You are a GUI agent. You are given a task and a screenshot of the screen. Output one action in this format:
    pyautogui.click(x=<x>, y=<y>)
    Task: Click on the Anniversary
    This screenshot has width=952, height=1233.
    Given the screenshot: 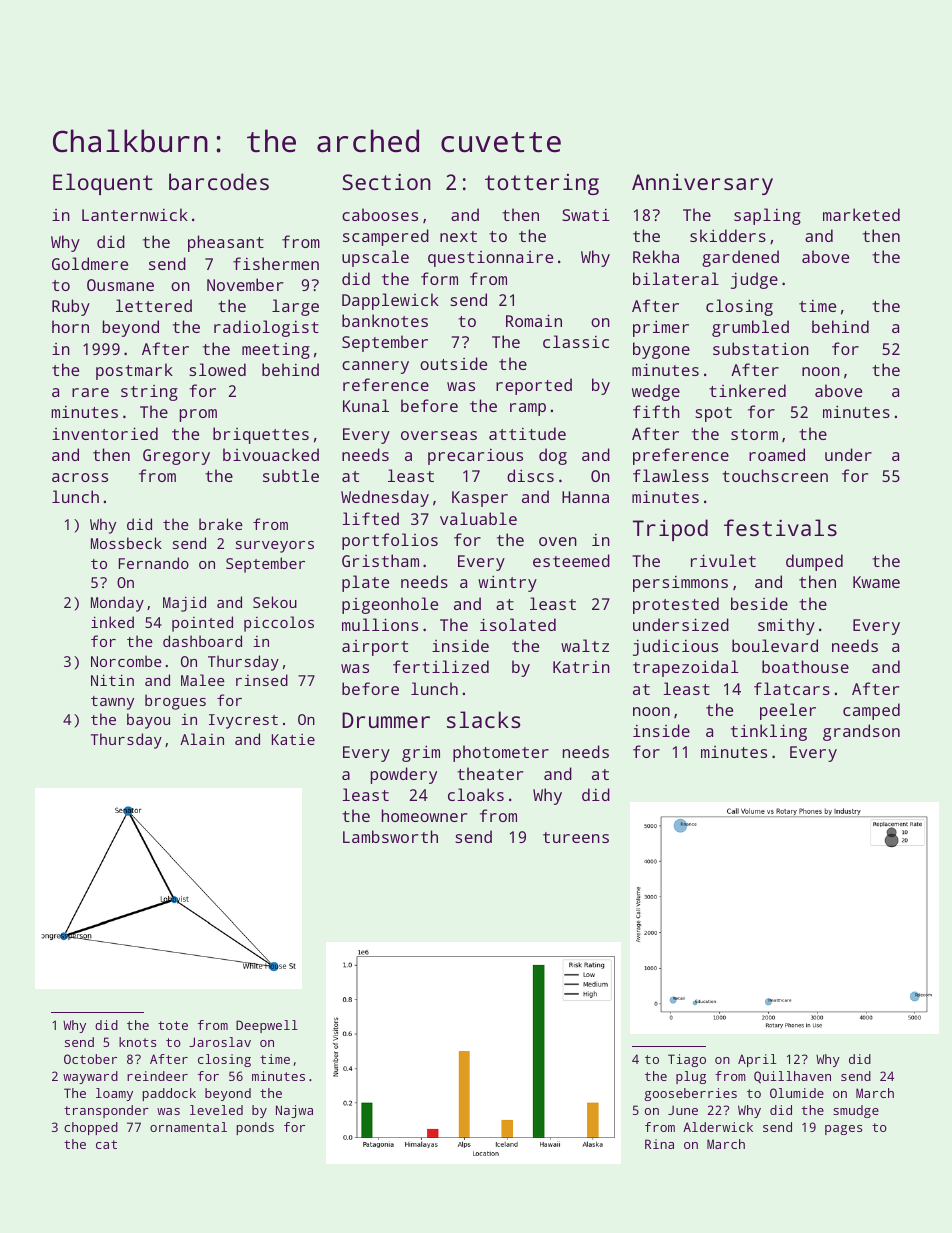 What is the action you would take?
    pyautogui.click(x=702, y=184)
